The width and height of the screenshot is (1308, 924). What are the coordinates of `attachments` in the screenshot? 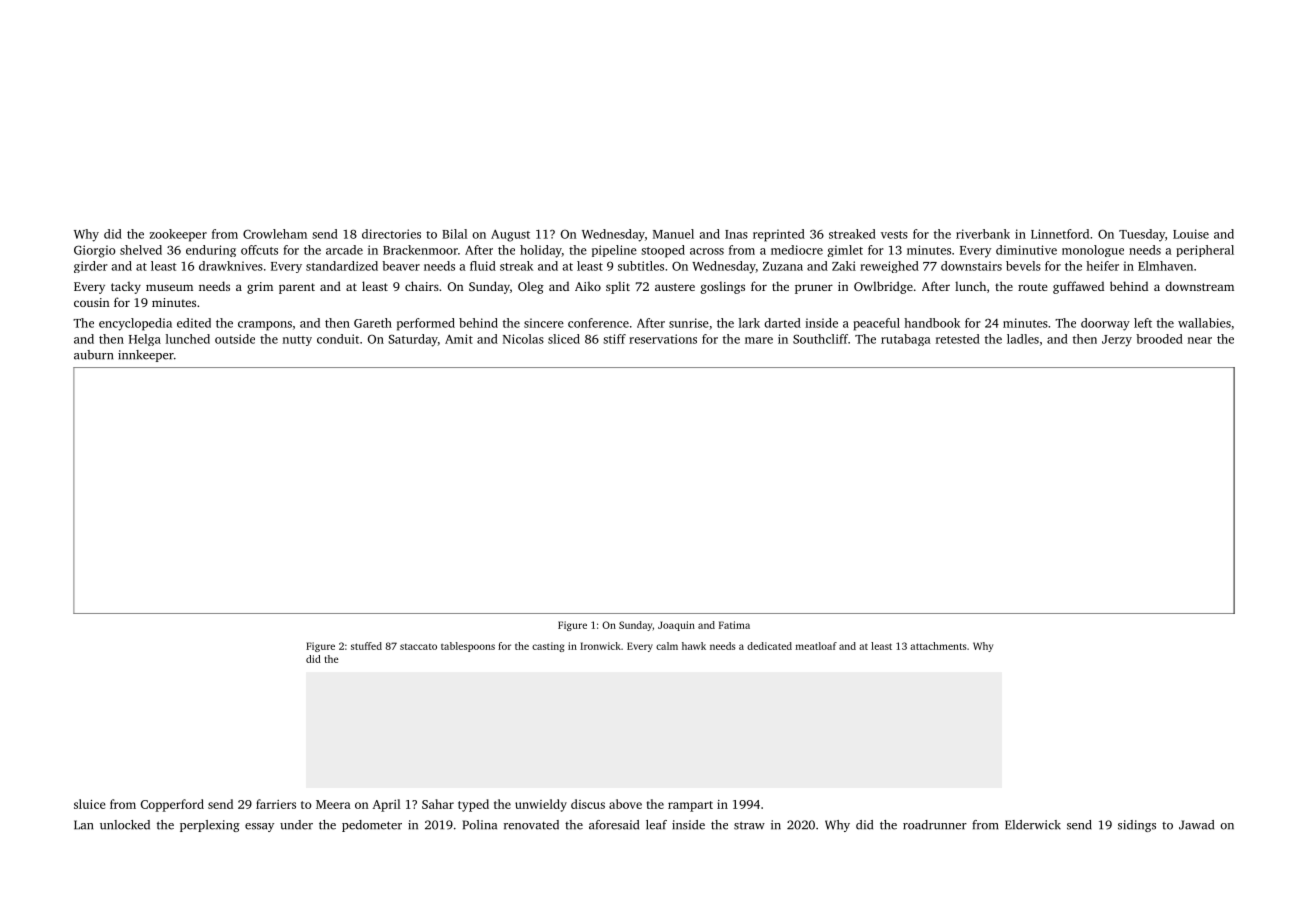 It's located at (938, 646).
